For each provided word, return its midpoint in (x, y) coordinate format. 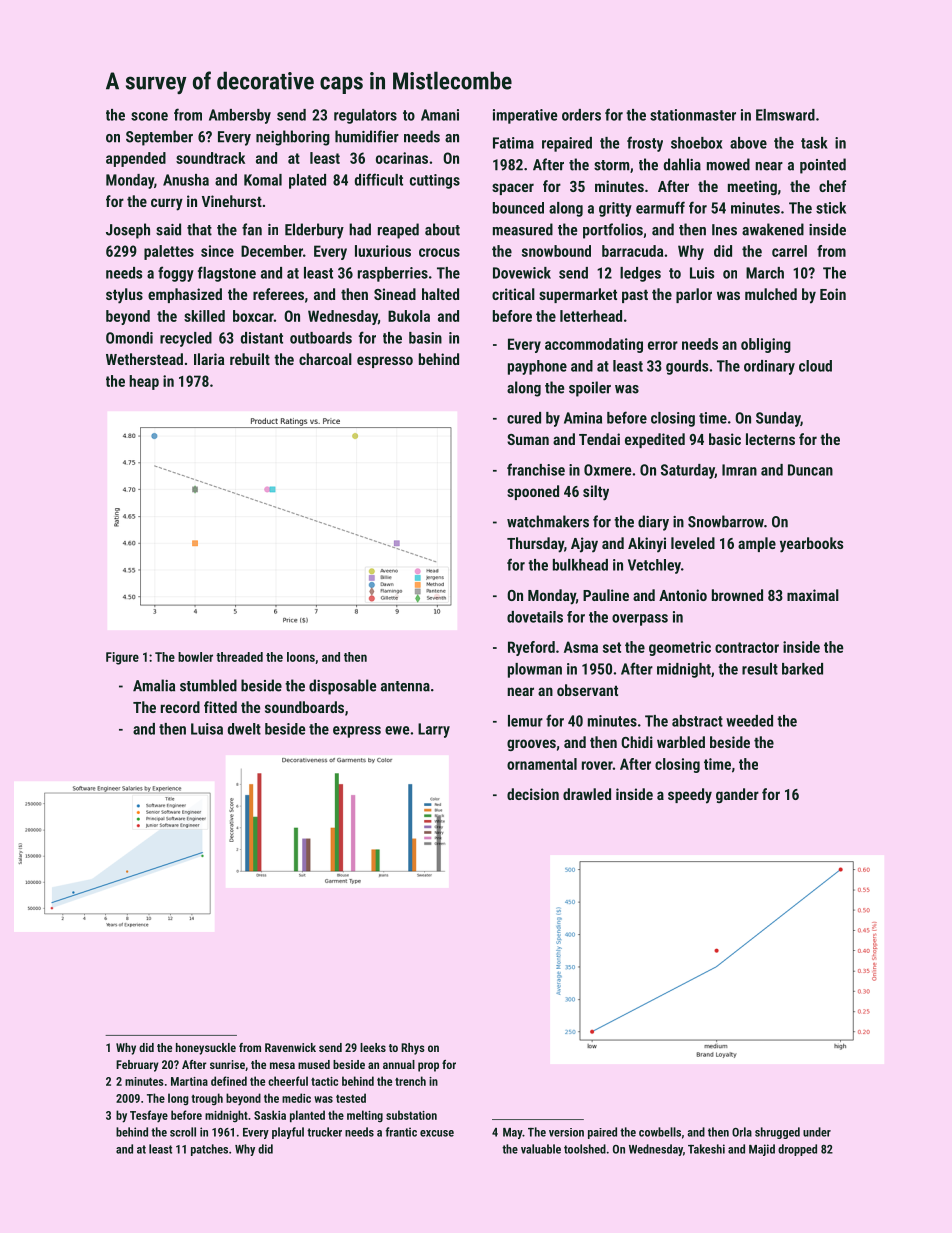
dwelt (244, 729)
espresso (385, 362)
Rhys (413, 1049)
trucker (324, 1132)
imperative (525, 116)
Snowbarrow (726, 521)
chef (832, 186)
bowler (195, 657)
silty (596, 493)
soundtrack (210, 158)
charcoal (325, 359)
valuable (541, 1149)
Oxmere (608, 470)
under (817, 1132)
